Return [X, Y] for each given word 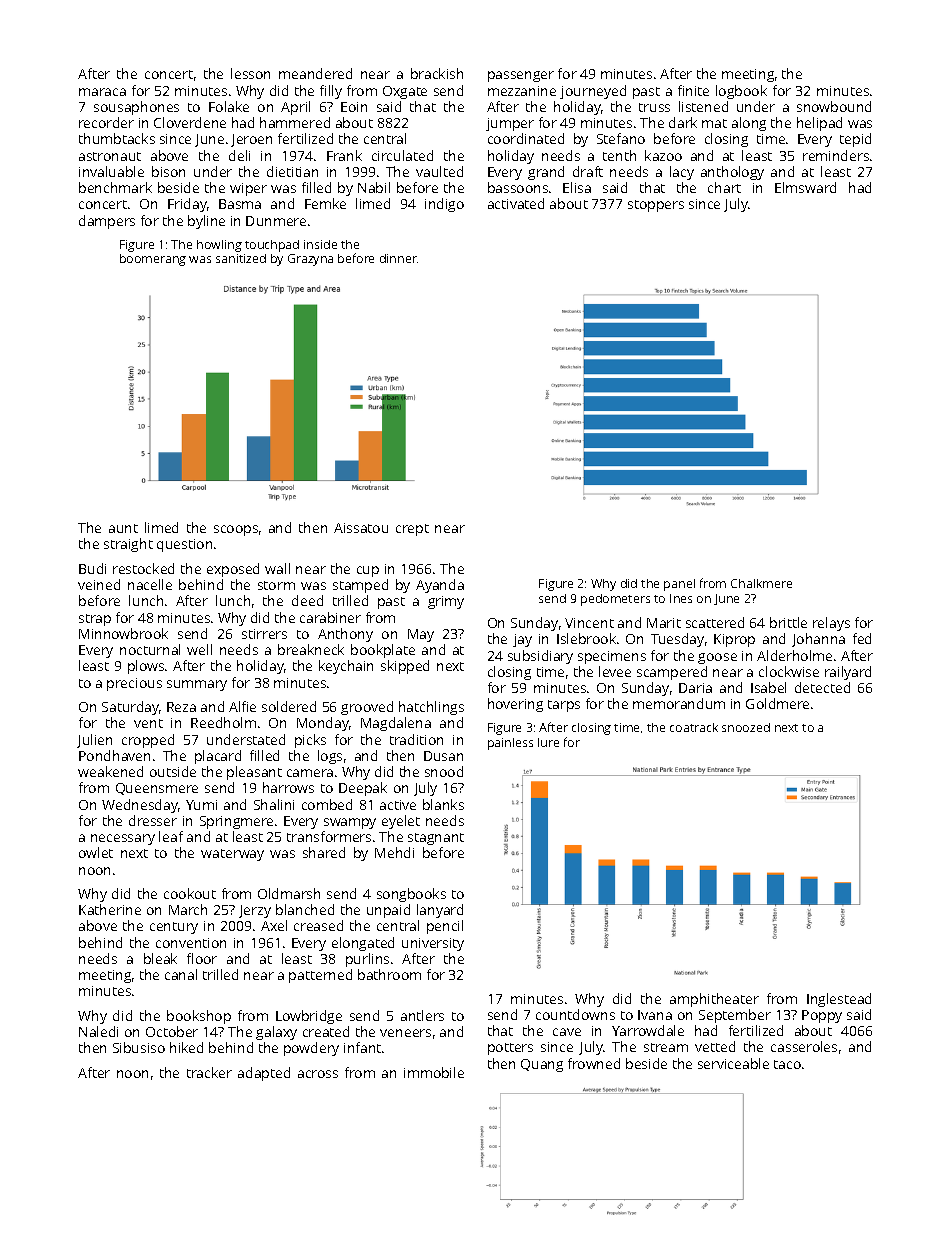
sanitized [241, 258]
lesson [250, 73]
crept [412, 530]
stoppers [656, 206]
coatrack [694, 727]
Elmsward [805, 187]
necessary [123, 839]
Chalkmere [761, 583]
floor [202, 958]
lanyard [440, 911]
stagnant [436, 839]
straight [128, 545]
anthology [732, 173]
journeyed [593, 92]
